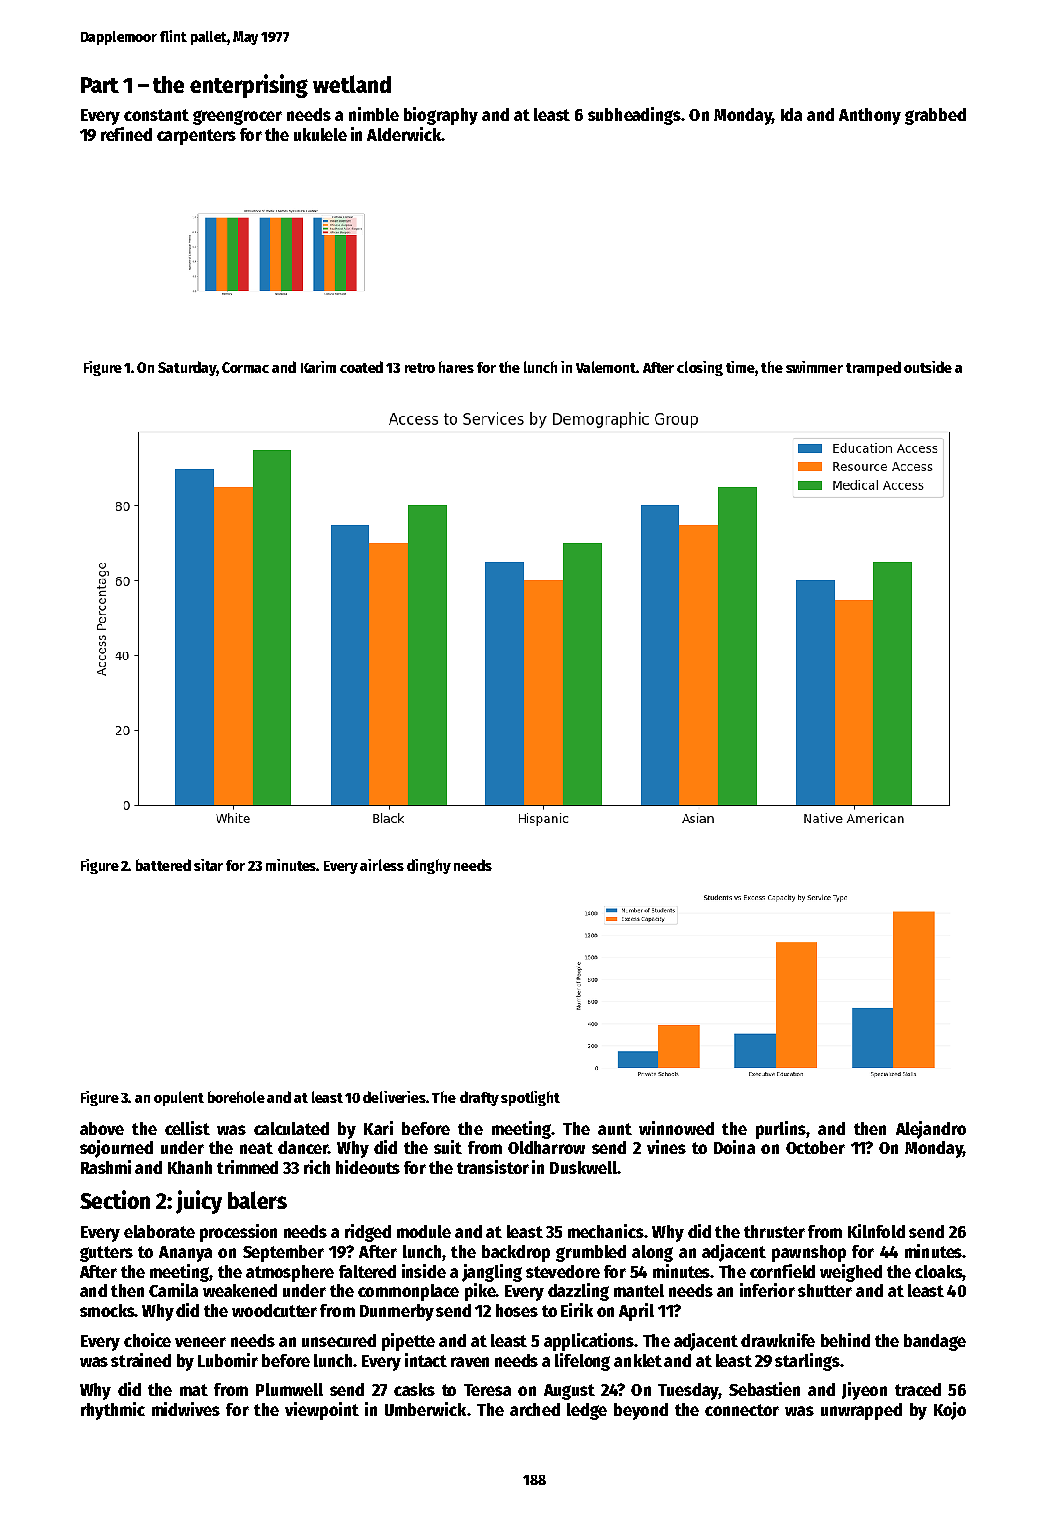 The height and width of the screenshot is (1515, 1046). Describe the element at coordinates (208, 865) in the screenshot. I see `sitar` at that location.
